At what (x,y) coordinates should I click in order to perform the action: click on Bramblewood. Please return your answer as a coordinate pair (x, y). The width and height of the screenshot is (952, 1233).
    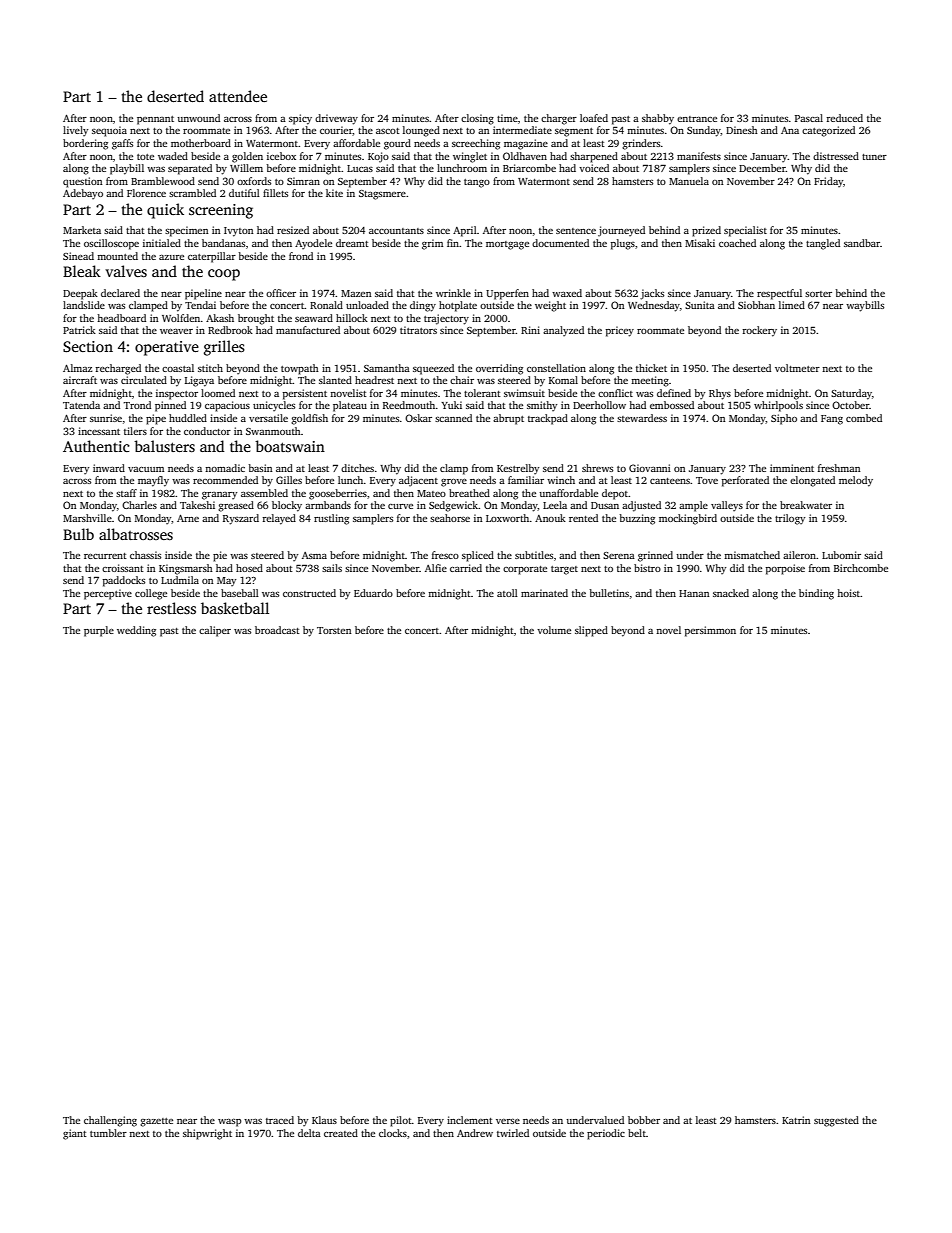
    Looking at the image, I should click on (163, 181).
